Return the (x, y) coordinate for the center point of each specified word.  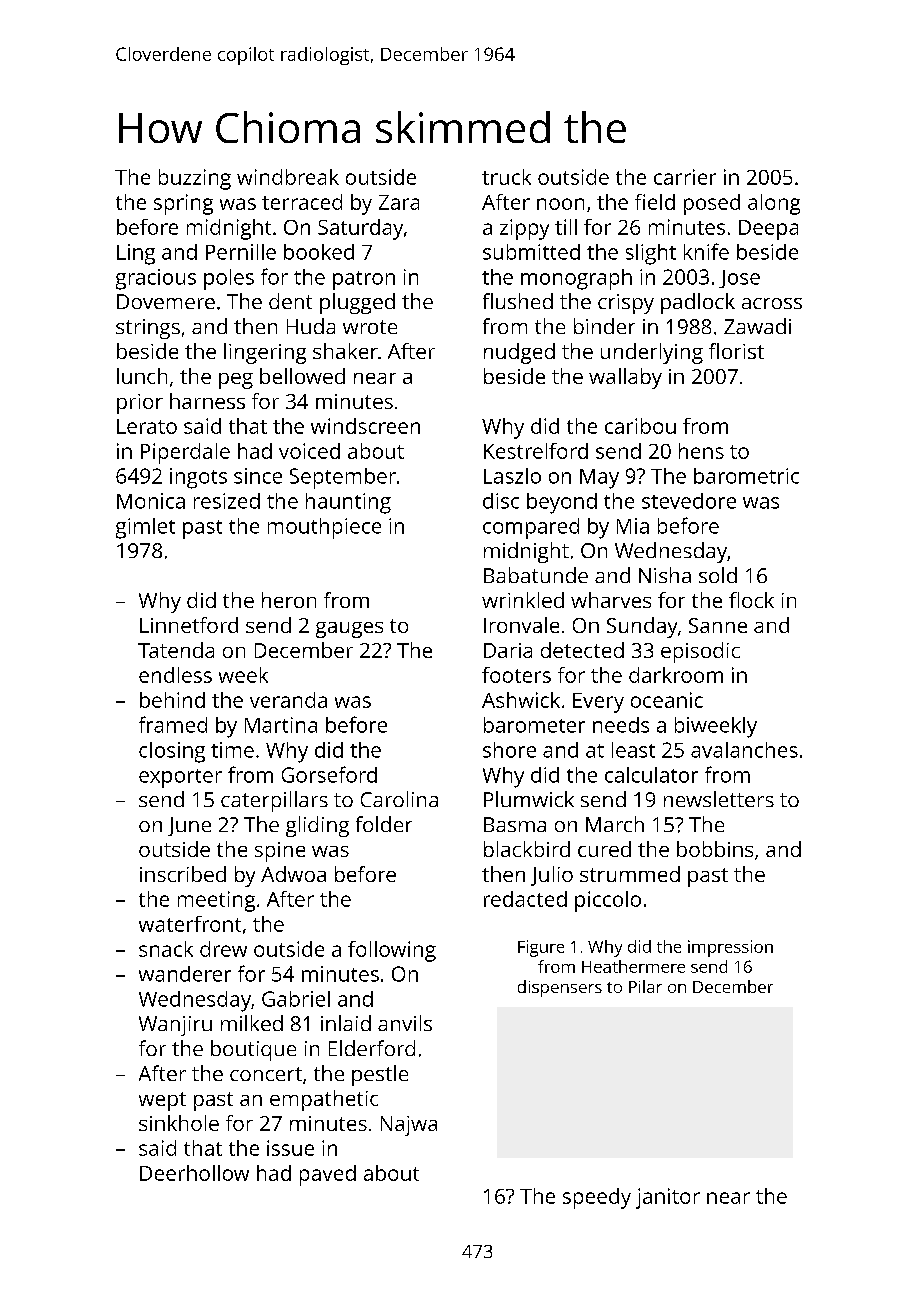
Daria (508, 650)
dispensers (560, 988)
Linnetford (189, 625)
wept (162, 1101)
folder (384, 824)
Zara (399, 202)
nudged (519, 353)
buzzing (195, 179)
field (655, 202)
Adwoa (293, 874)
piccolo (608, 901)
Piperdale (185, 453)
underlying (652, 353)
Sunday (642, 627)
